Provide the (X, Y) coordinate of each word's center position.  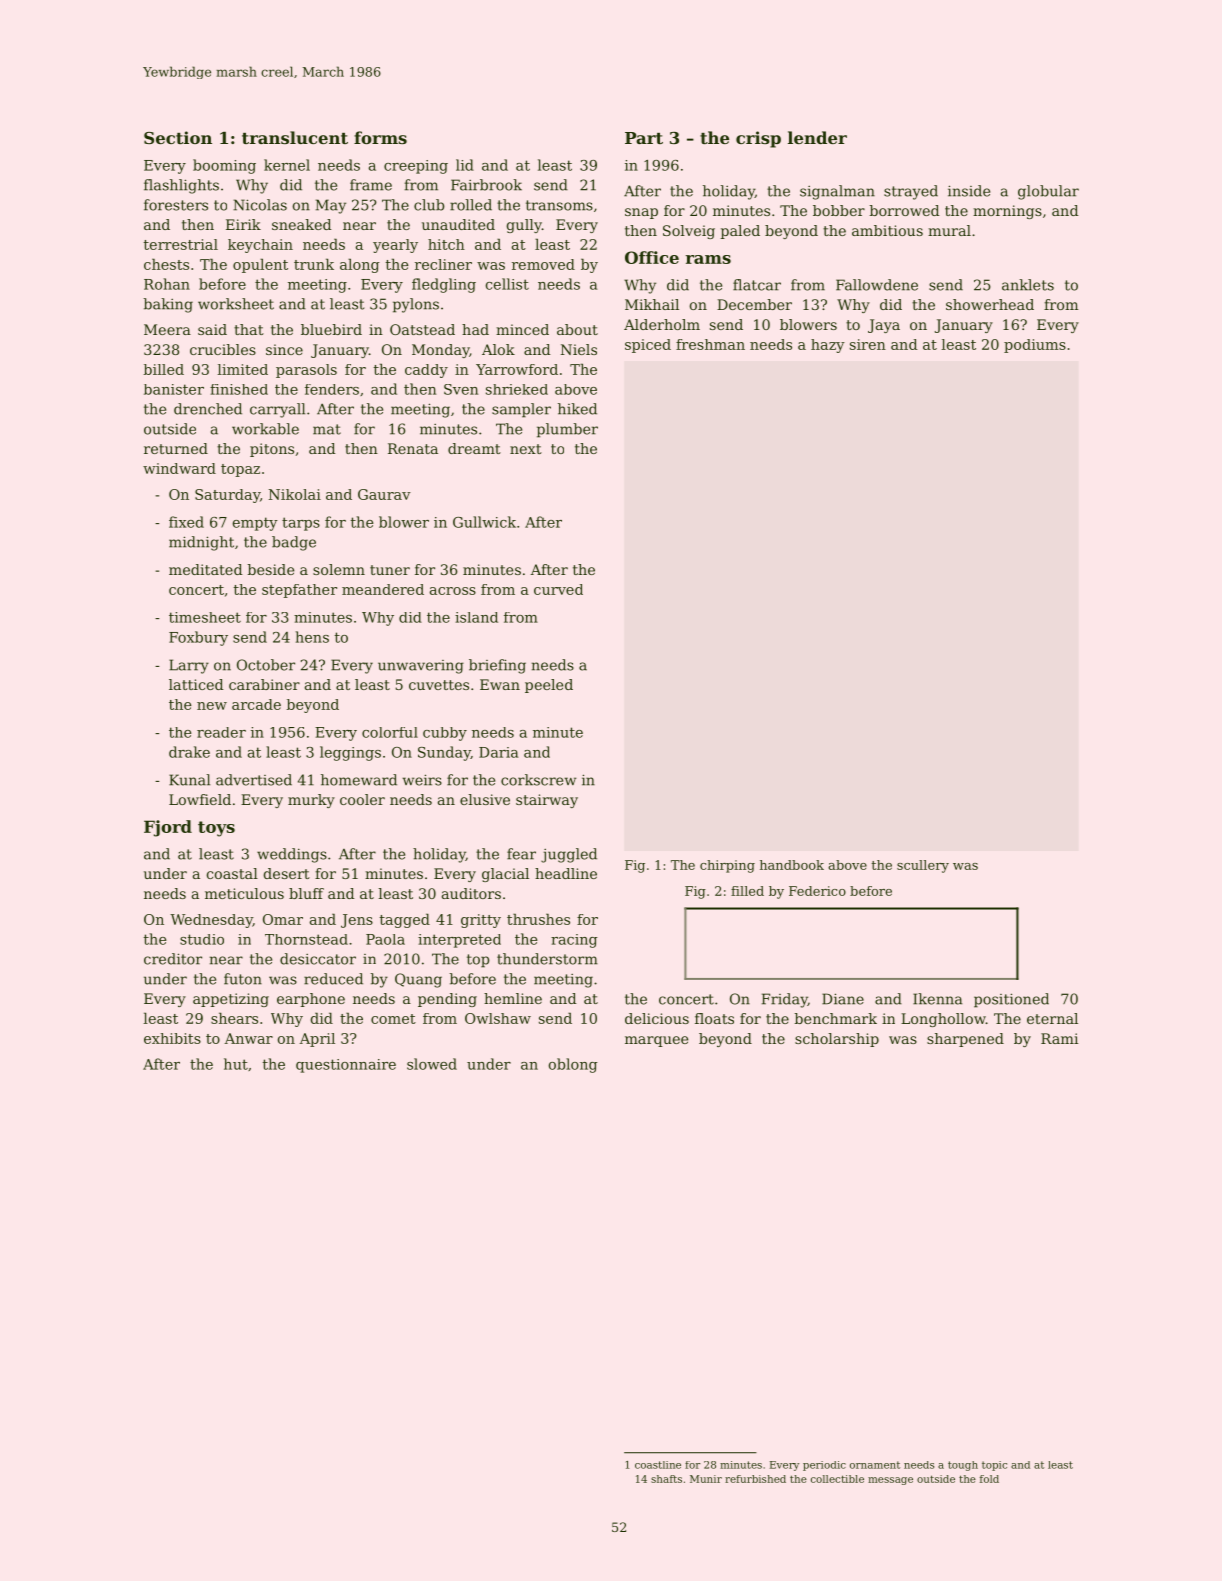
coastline (658, 1465)
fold (989, 1479)
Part (644, 138)
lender (817, 137)
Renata (413, 448)
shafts (666, 1479)
